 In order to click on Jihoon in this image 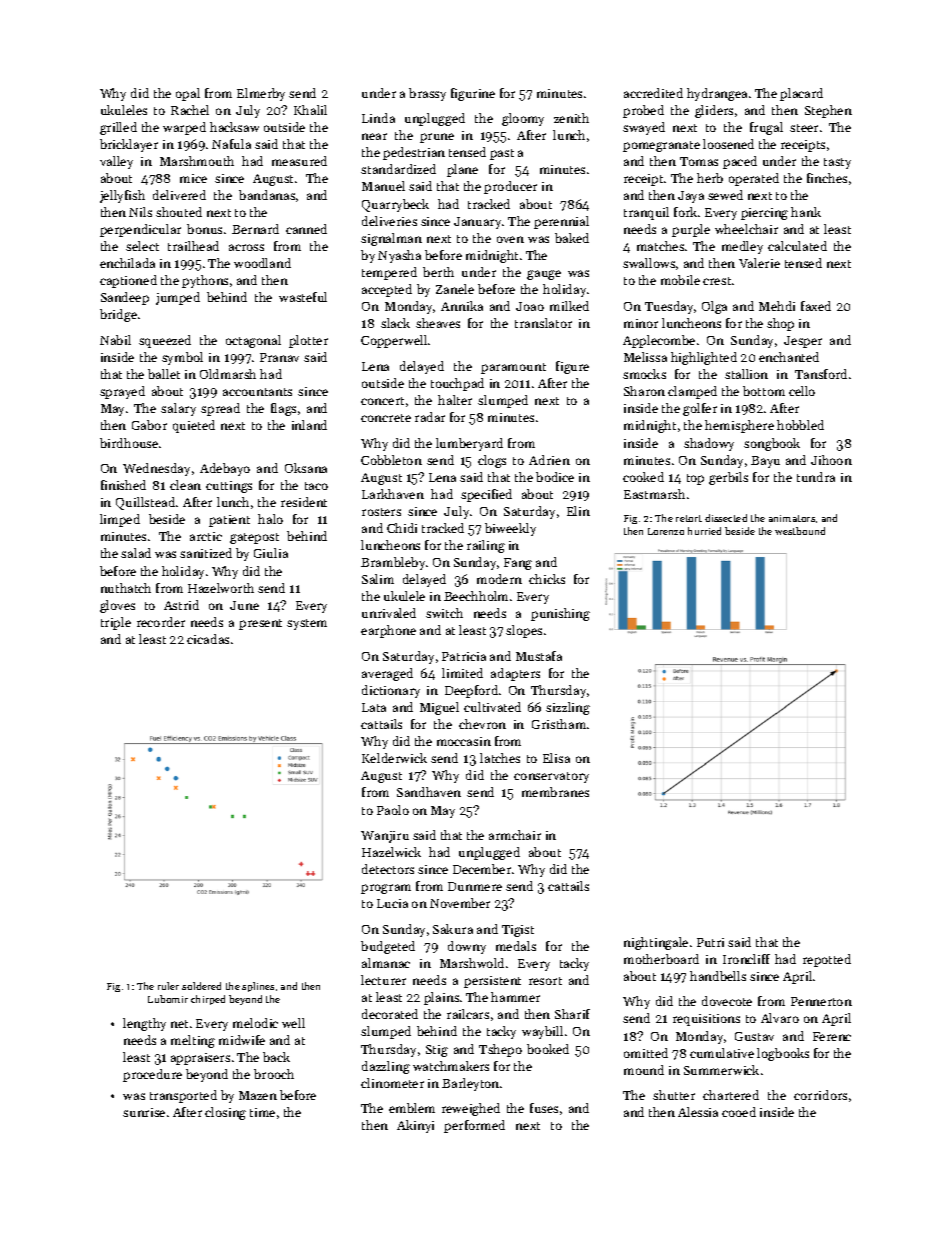, I will do `click(831, 460)`.
